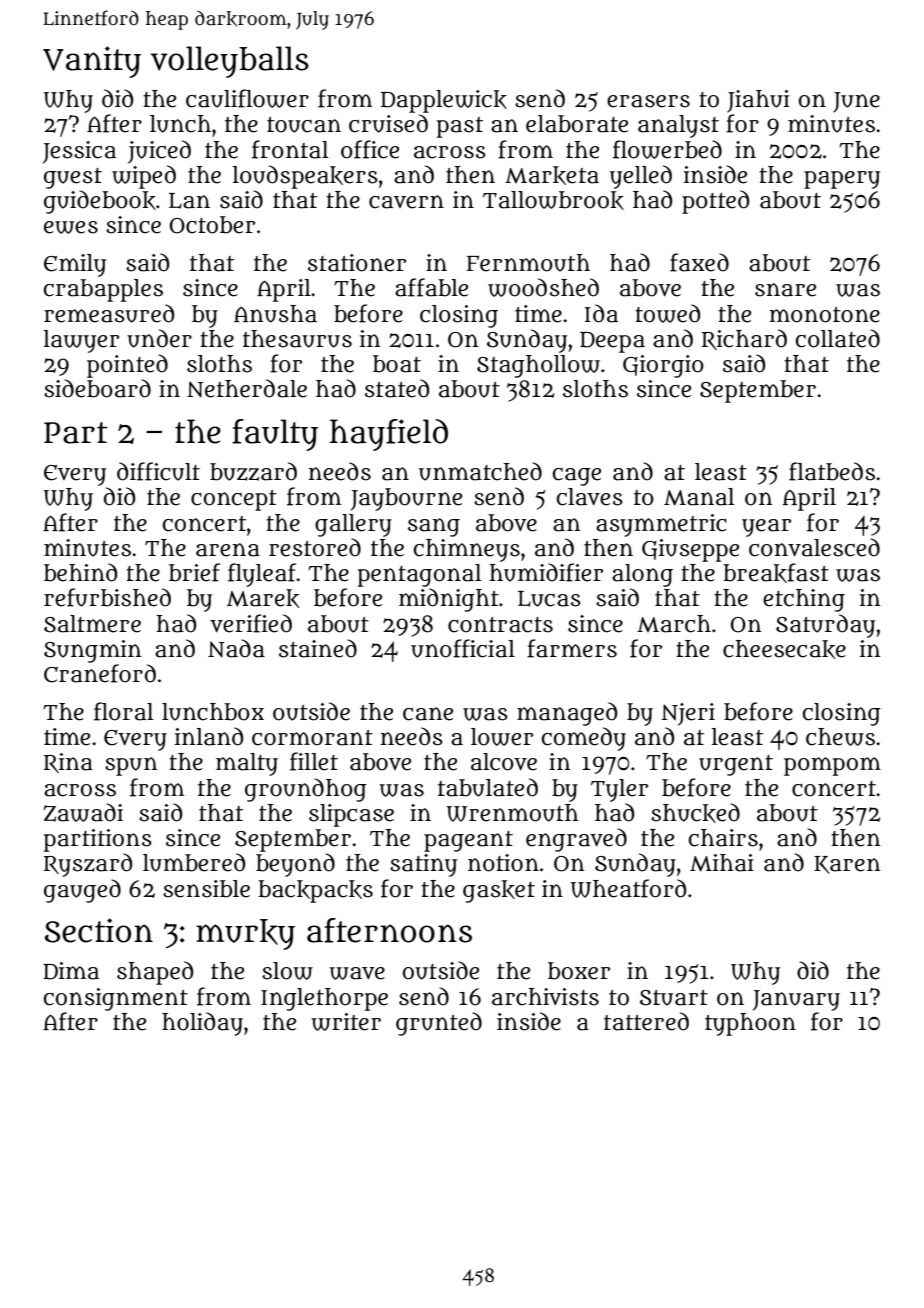  I want to click on erasers, so click(648, 101).
